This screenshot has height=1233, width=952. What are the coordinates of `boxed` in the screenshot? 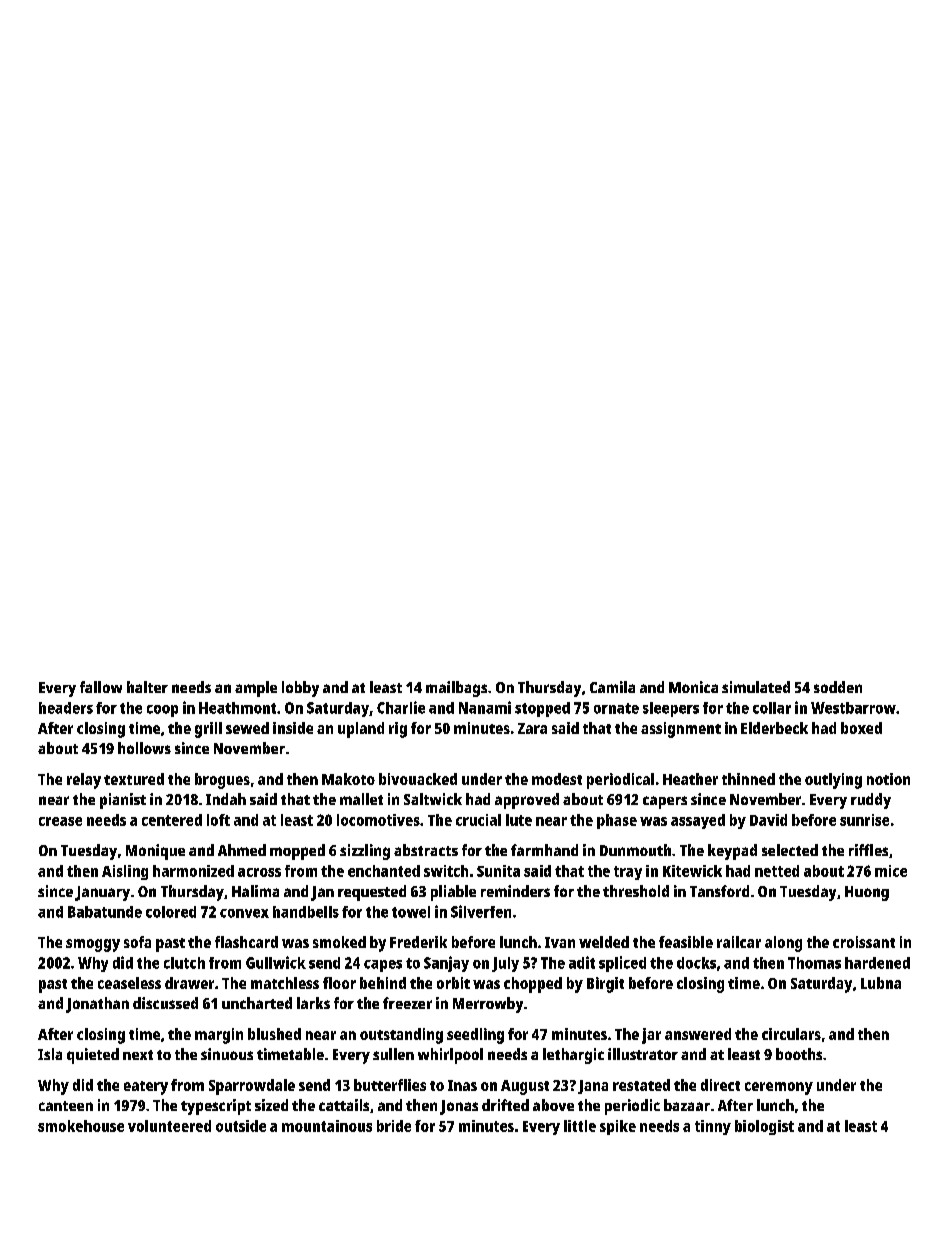 It's located at (861, 728).
